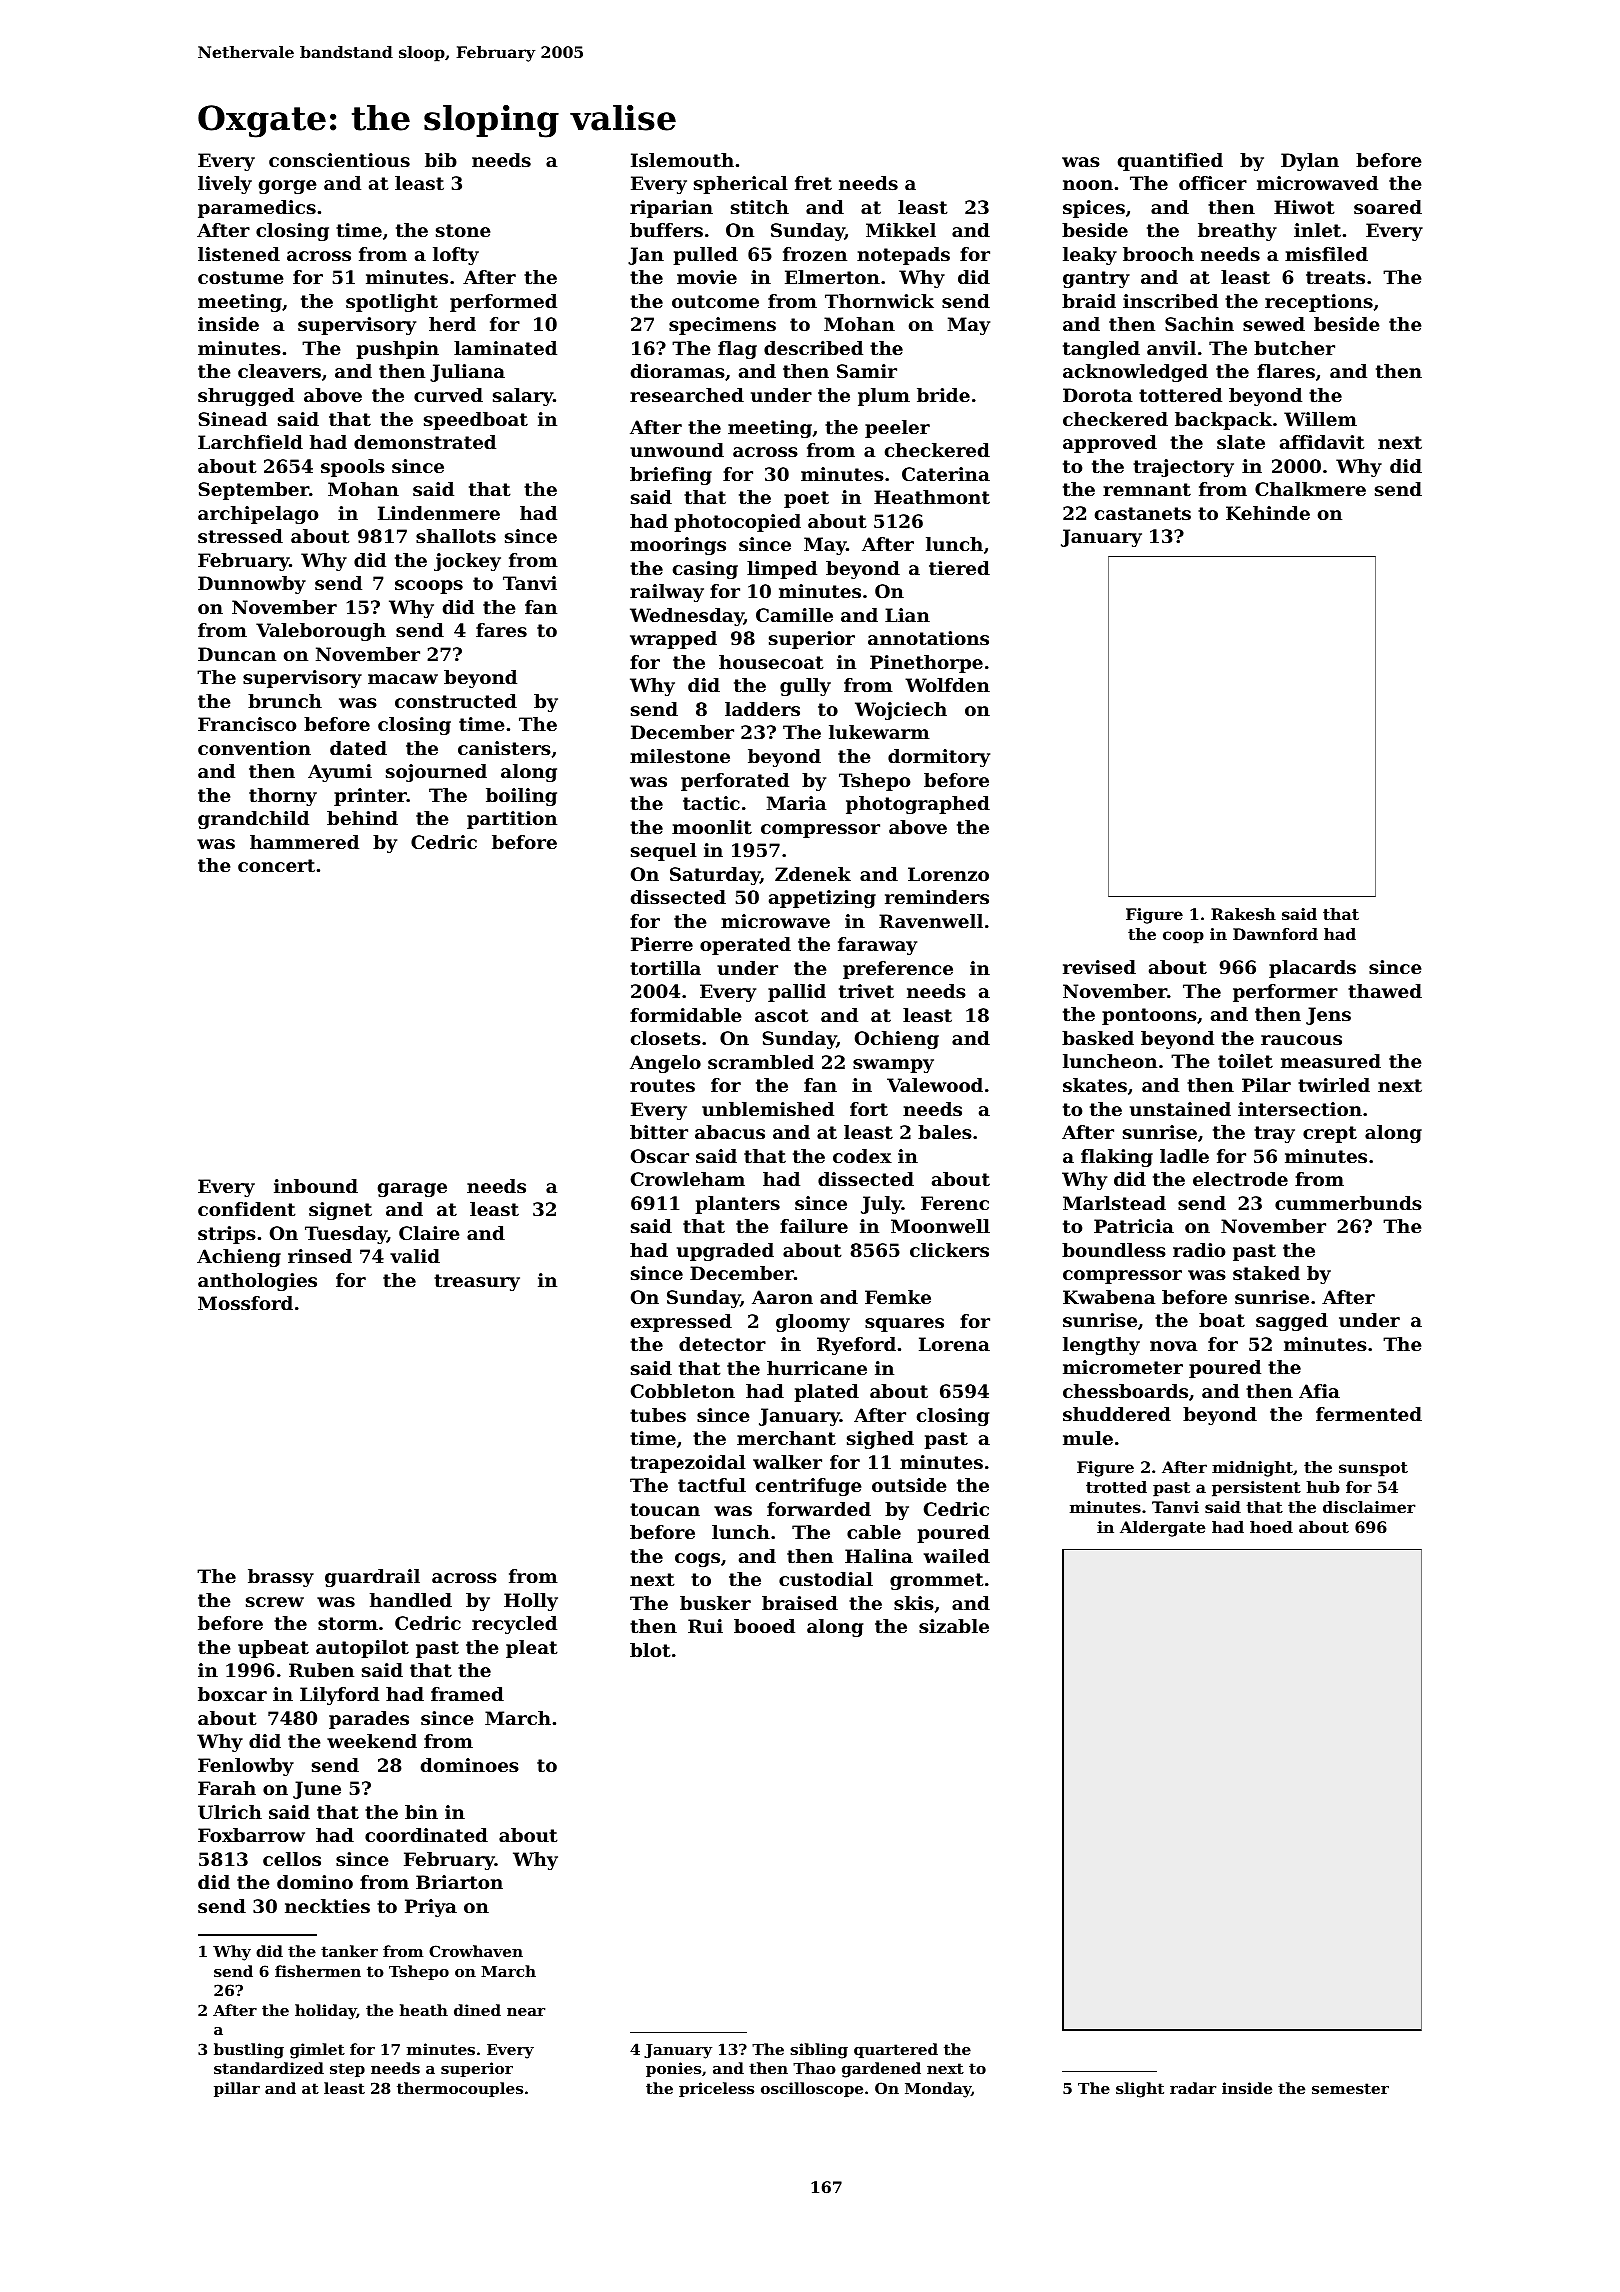 The width and height of the image is (1620, 2292). I want to click on crept, so click(1330, 1134).
